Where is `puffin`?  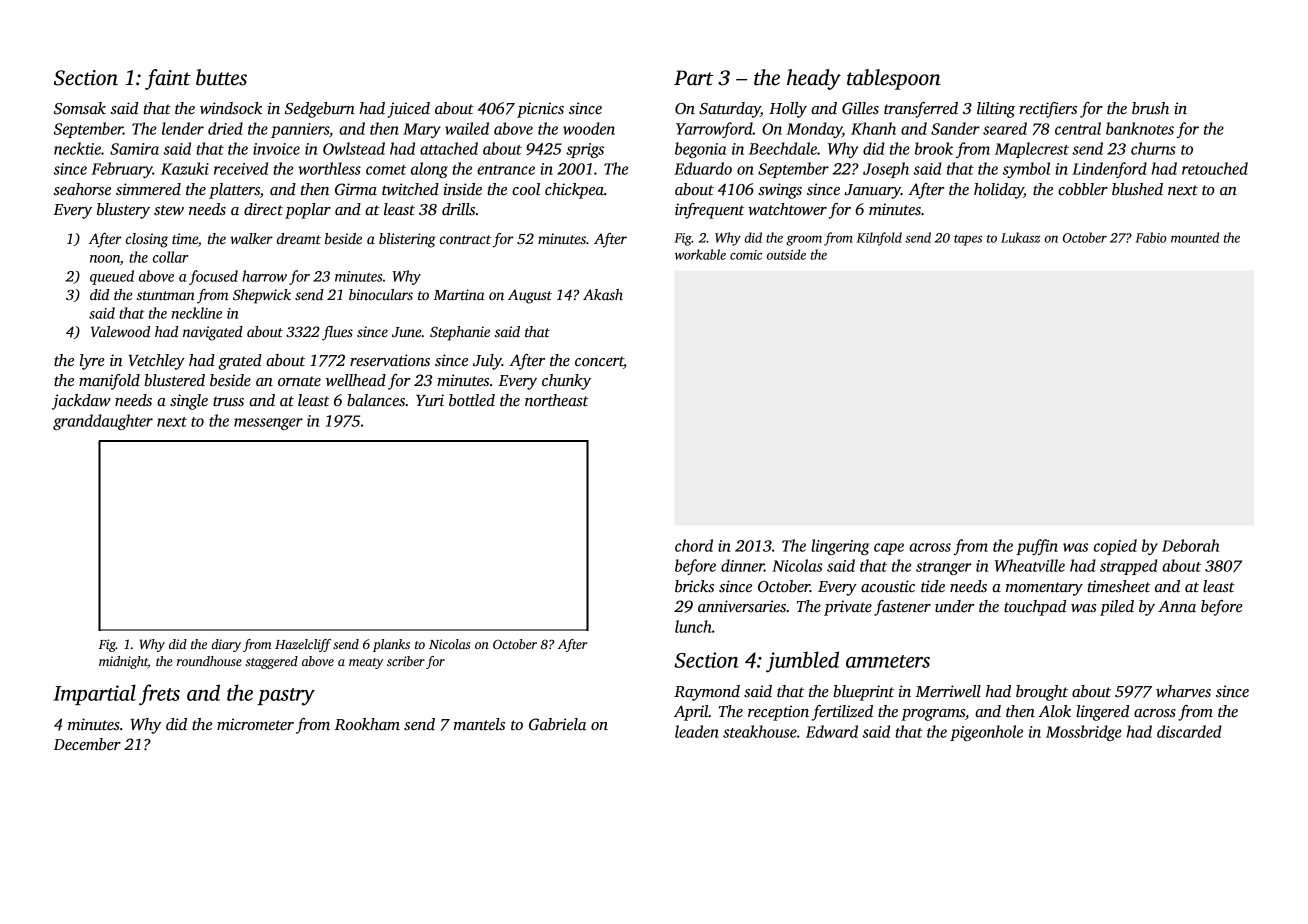 puffin is located at coordinates (1037, 547).
